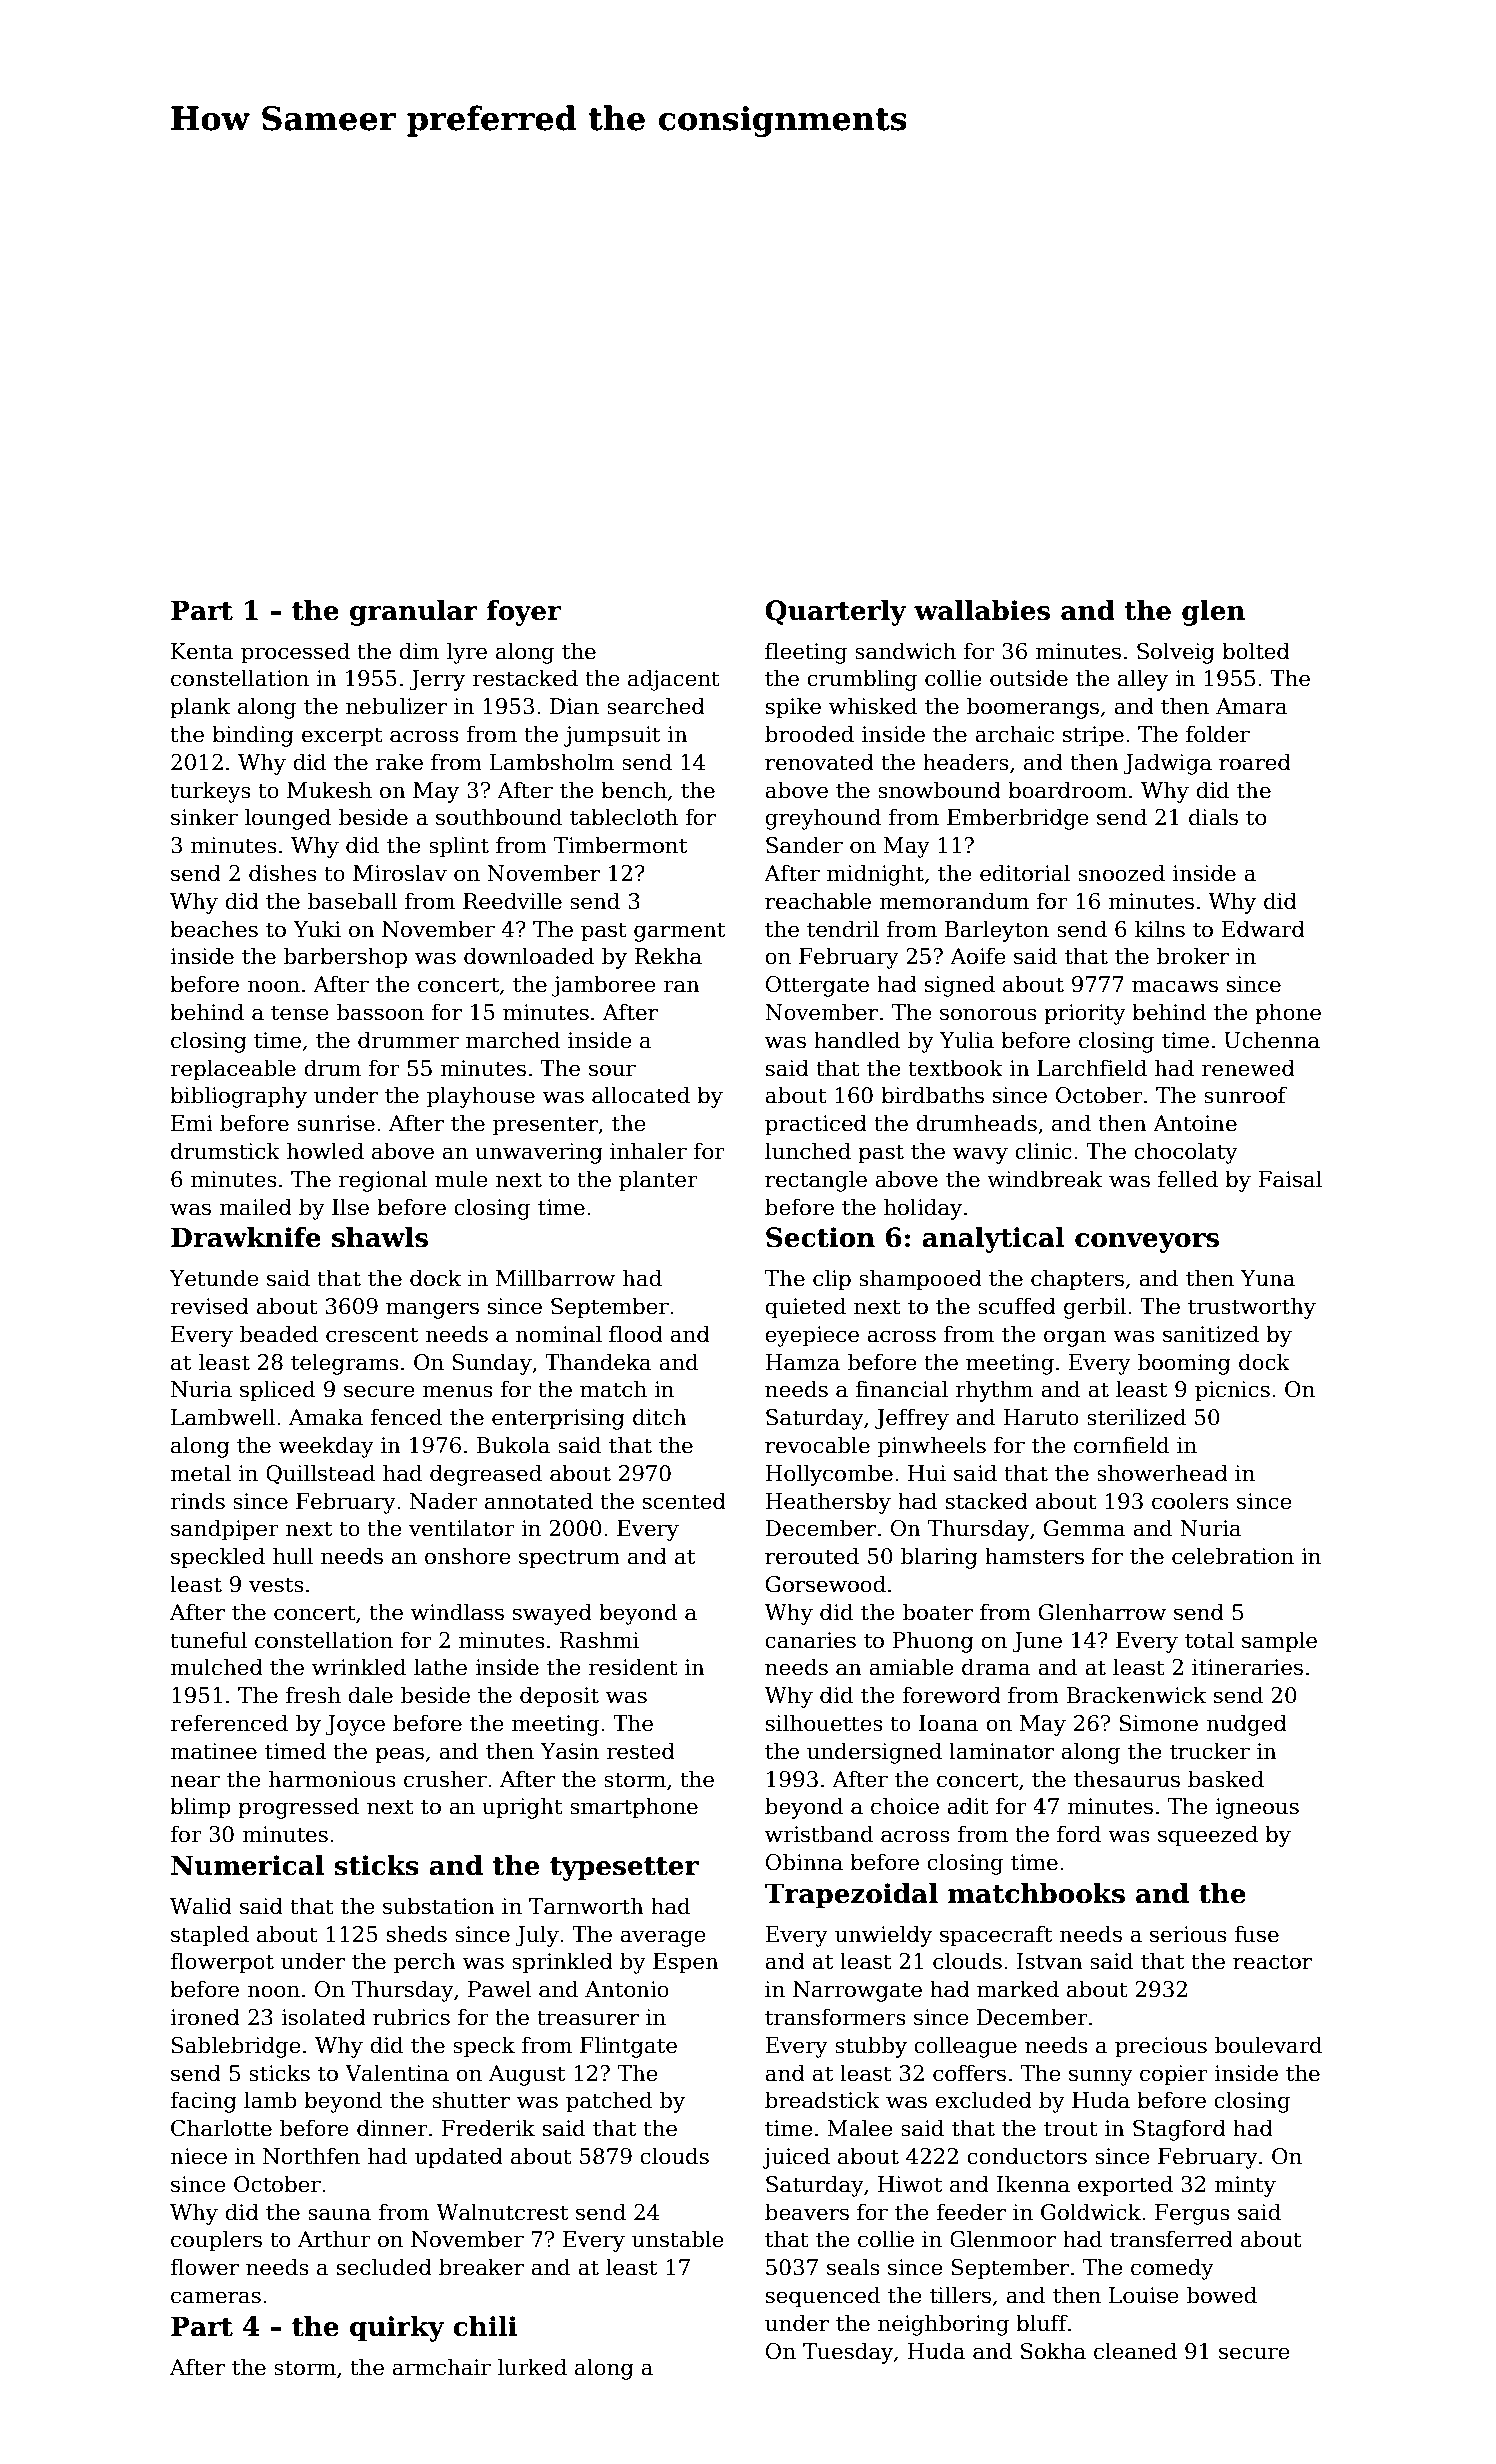  Describe the element at coordinates (1018, 819) in the screenshot. I see `Emberbridge` at that location.
